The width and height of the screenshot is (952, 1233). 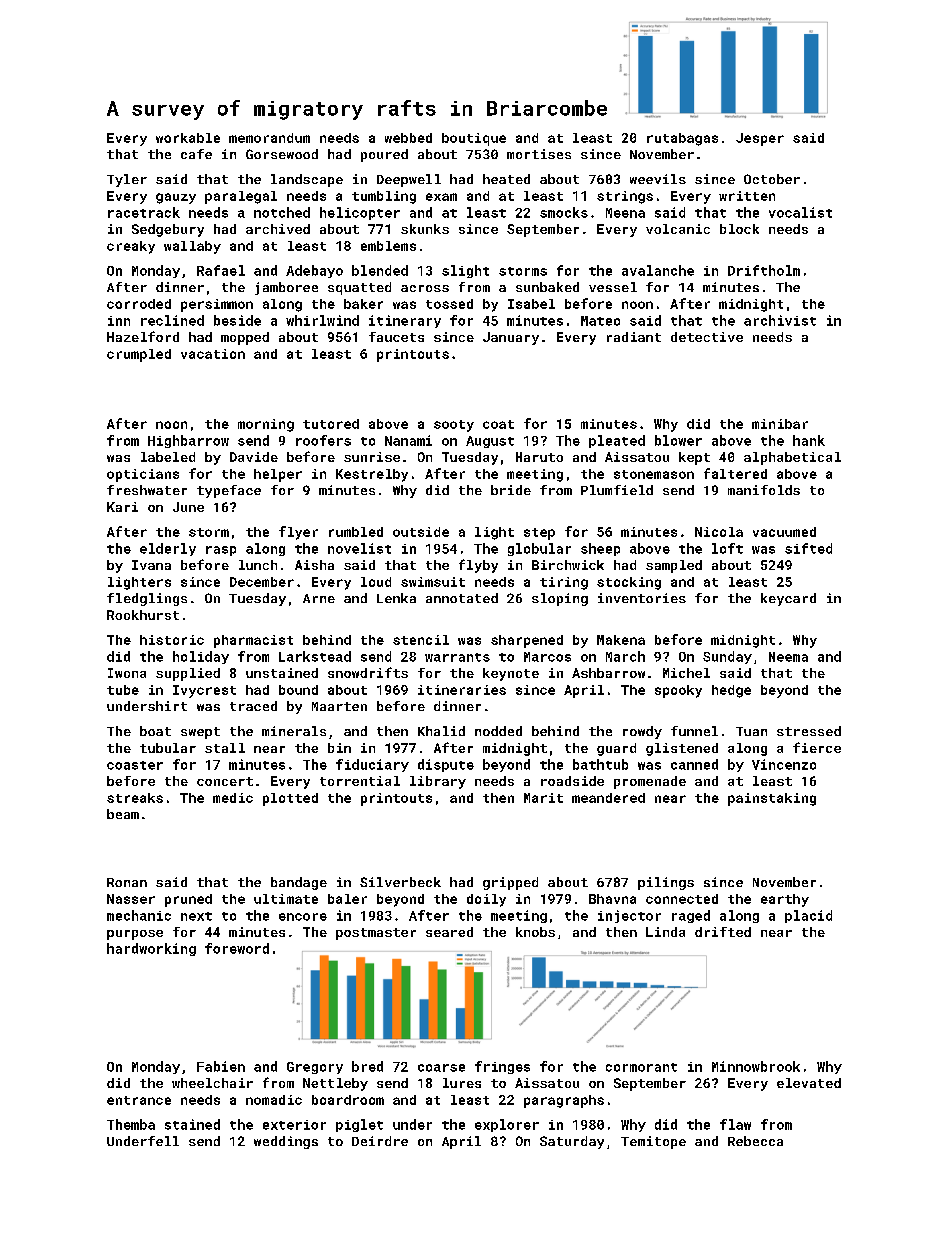 I want to click on rutabagas, so click(x=682, y=139).
